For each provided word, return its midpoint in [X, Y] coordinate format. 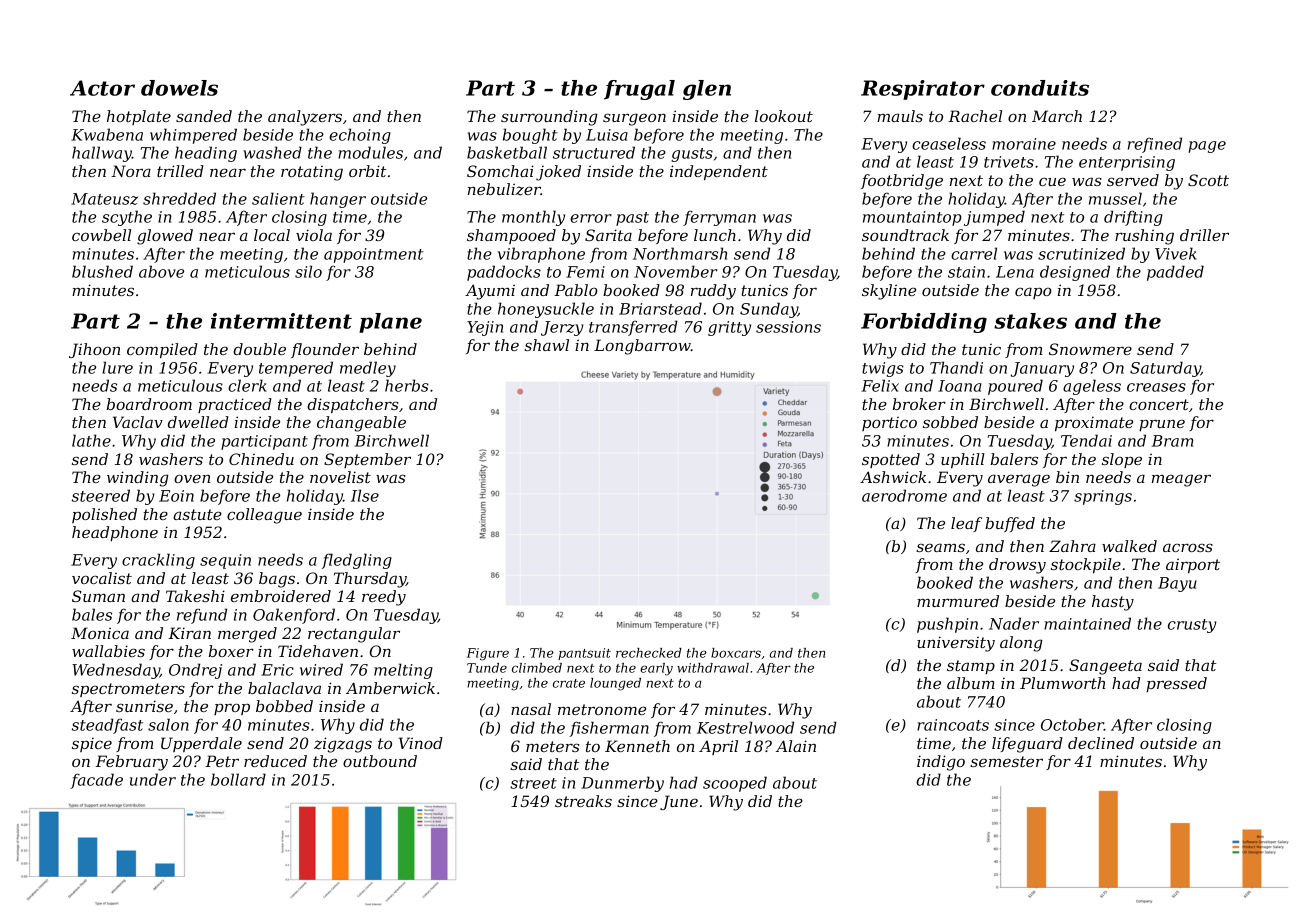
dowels [179, 88]
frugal [639, 90]
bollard [238, 779]
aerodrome [904, 495]
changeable [361, 424]
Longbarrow [642, 347]
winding [138, 479]
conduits [1040, 88]
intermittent [281, 321]
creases [1156, 387]
